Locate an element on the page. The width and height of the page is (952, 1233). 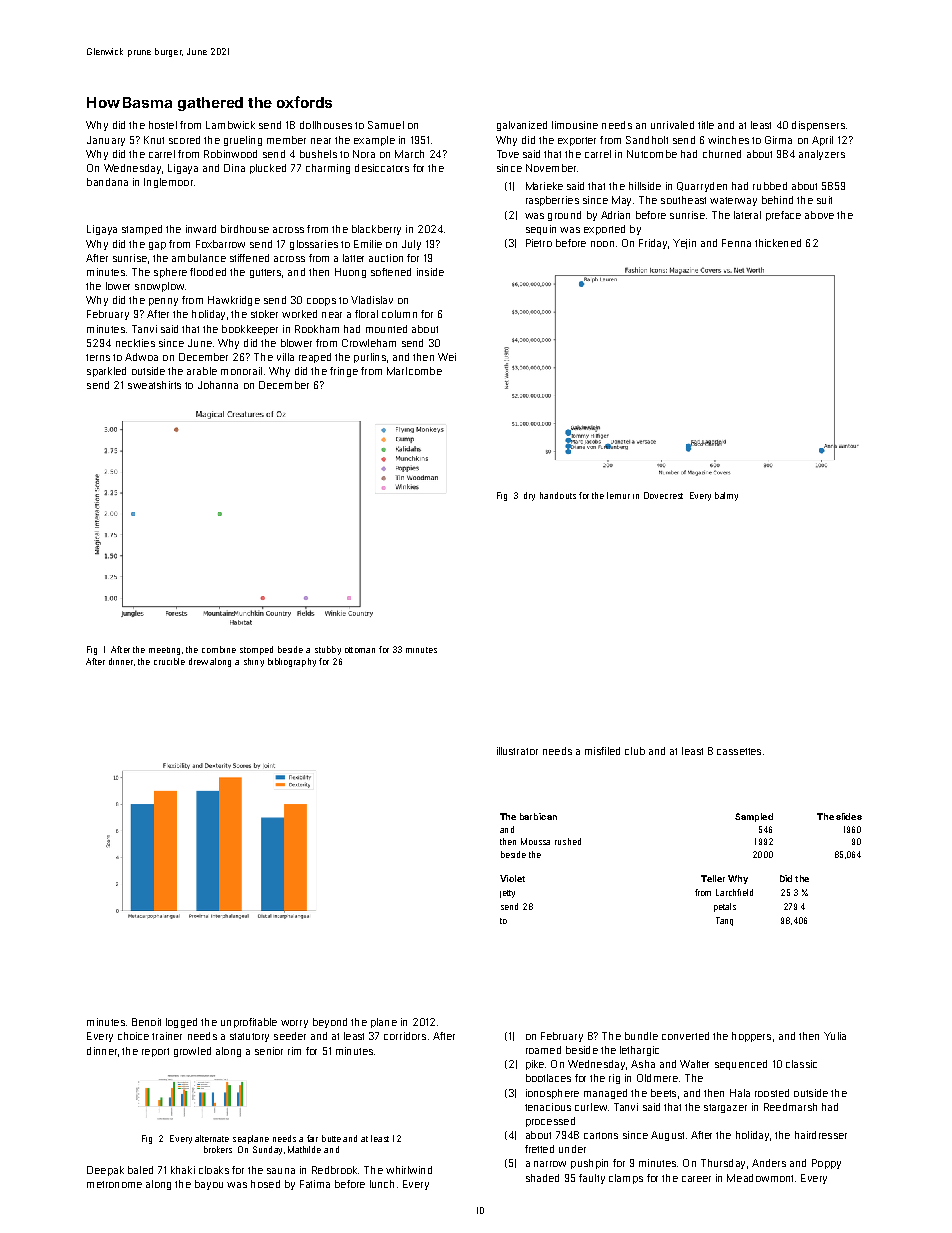
drew is located at coordinates (198, 661).
